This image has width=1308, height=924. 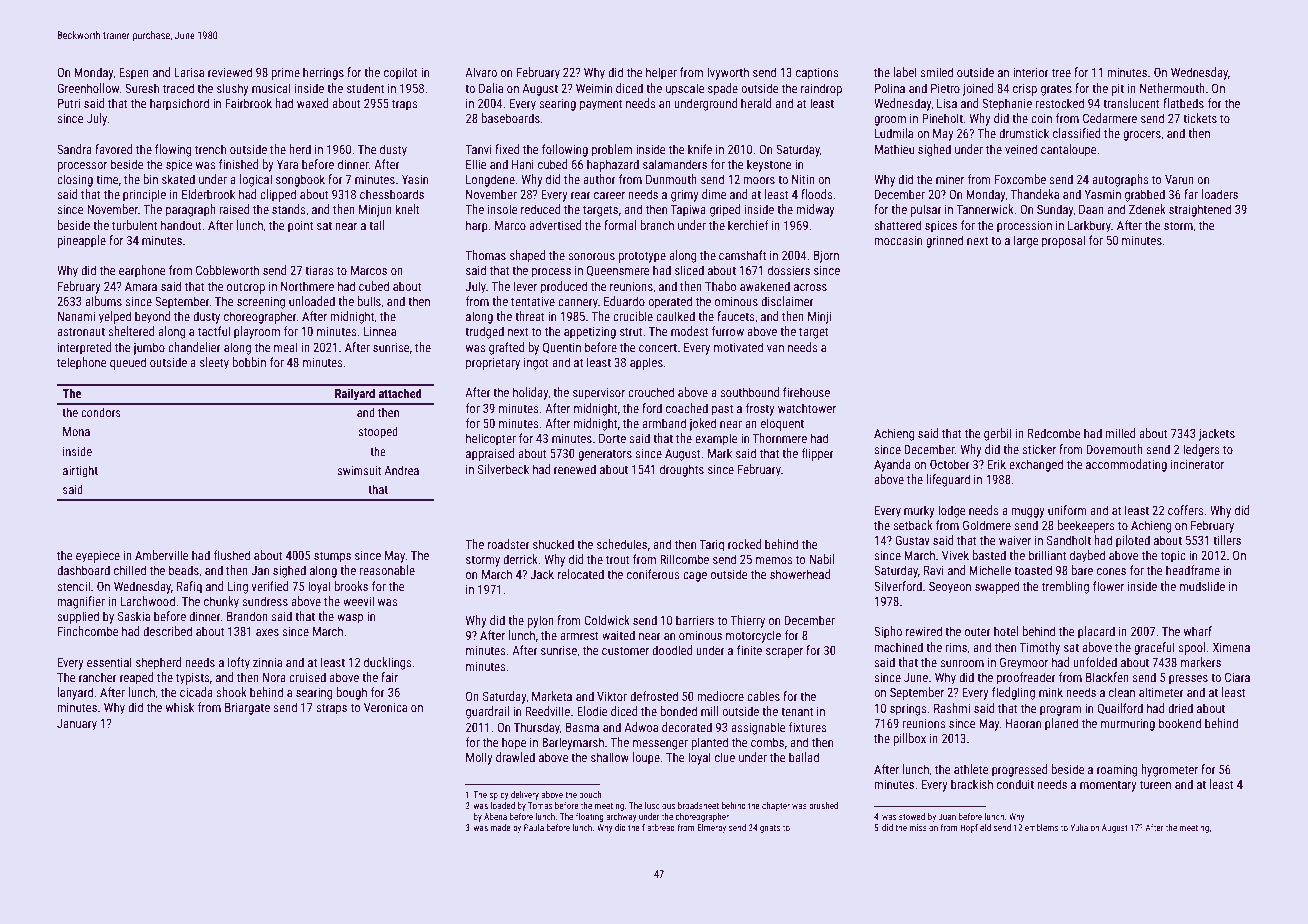 I want to click on kerchief, so click(x=748, y=225).
